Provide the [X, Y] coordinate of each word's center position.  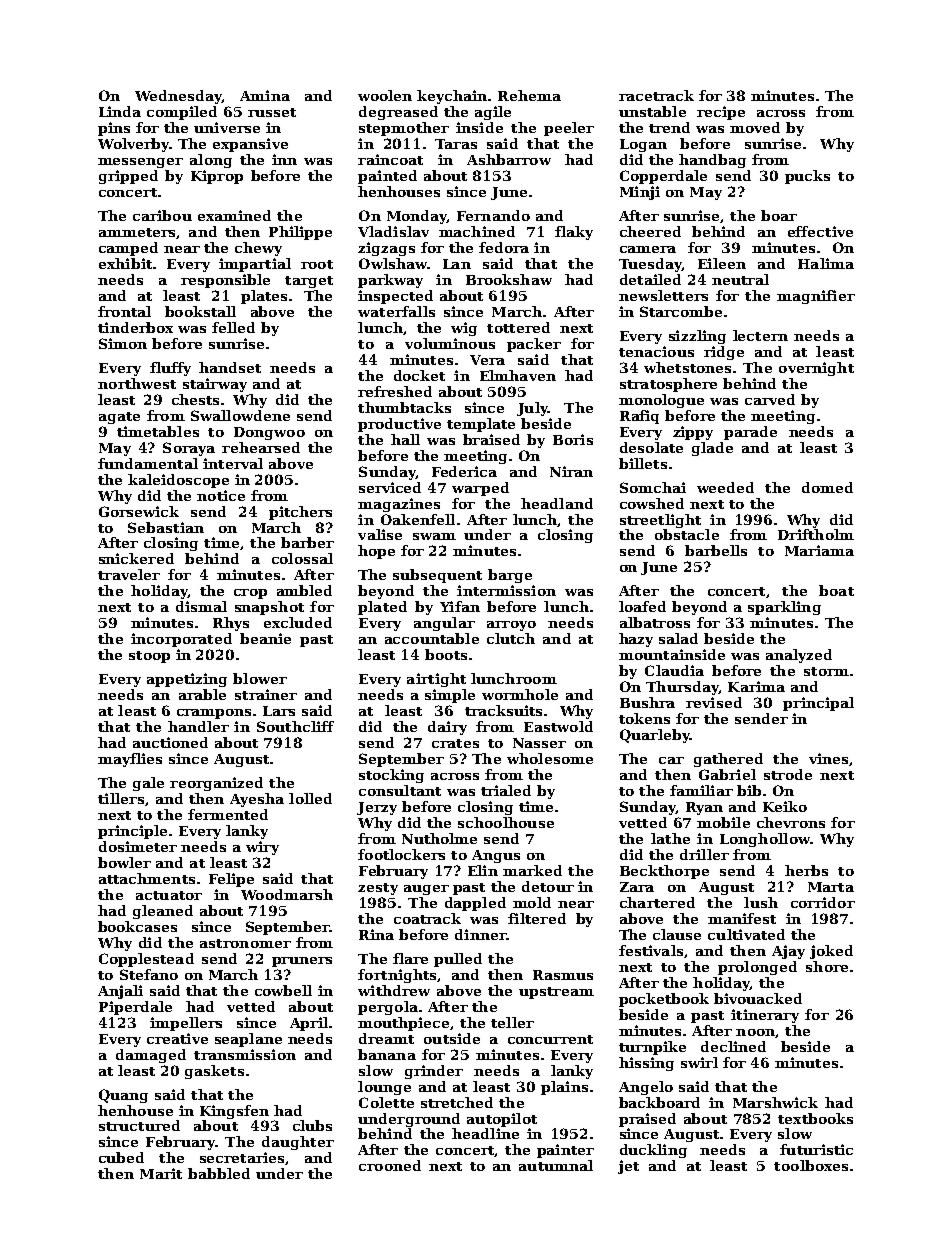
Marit [161, 1173]
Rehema [529, 95]
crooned [390, 1165]
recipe [721, 113]
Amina [265, 95]
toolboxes [811, 1165]
